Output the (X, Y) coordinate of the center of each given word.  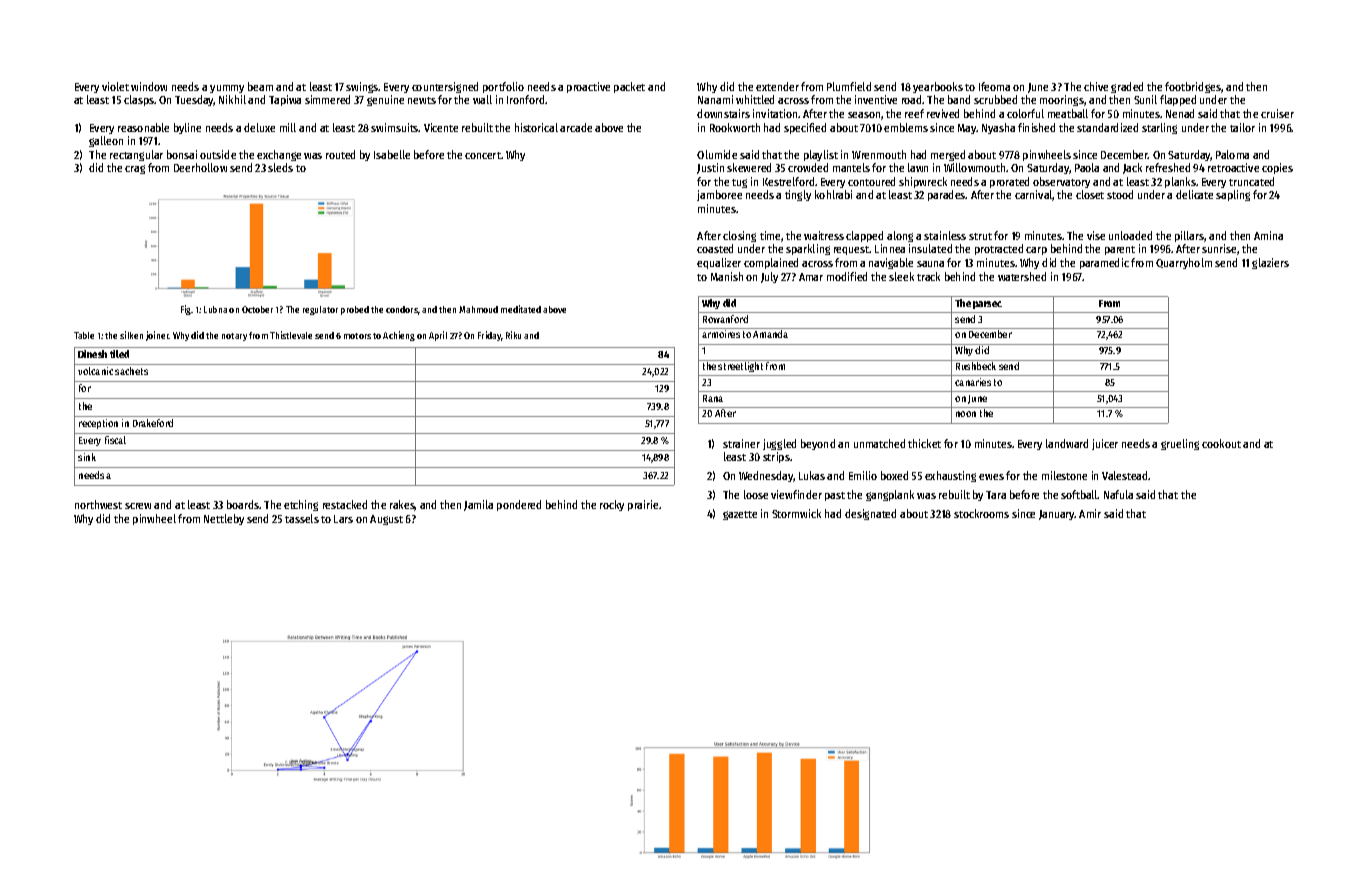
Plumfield (849, 86)
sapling (1233, 195)
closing (739, 236)
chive (1096, 86)
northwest (98, 504)
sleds (280, 167)
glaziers (1270, 263)
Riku (513, 335)
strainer (741, 443)
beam (260, 86)
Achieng (399, 336)
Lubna (215, 309)
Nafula (1118, 494)
